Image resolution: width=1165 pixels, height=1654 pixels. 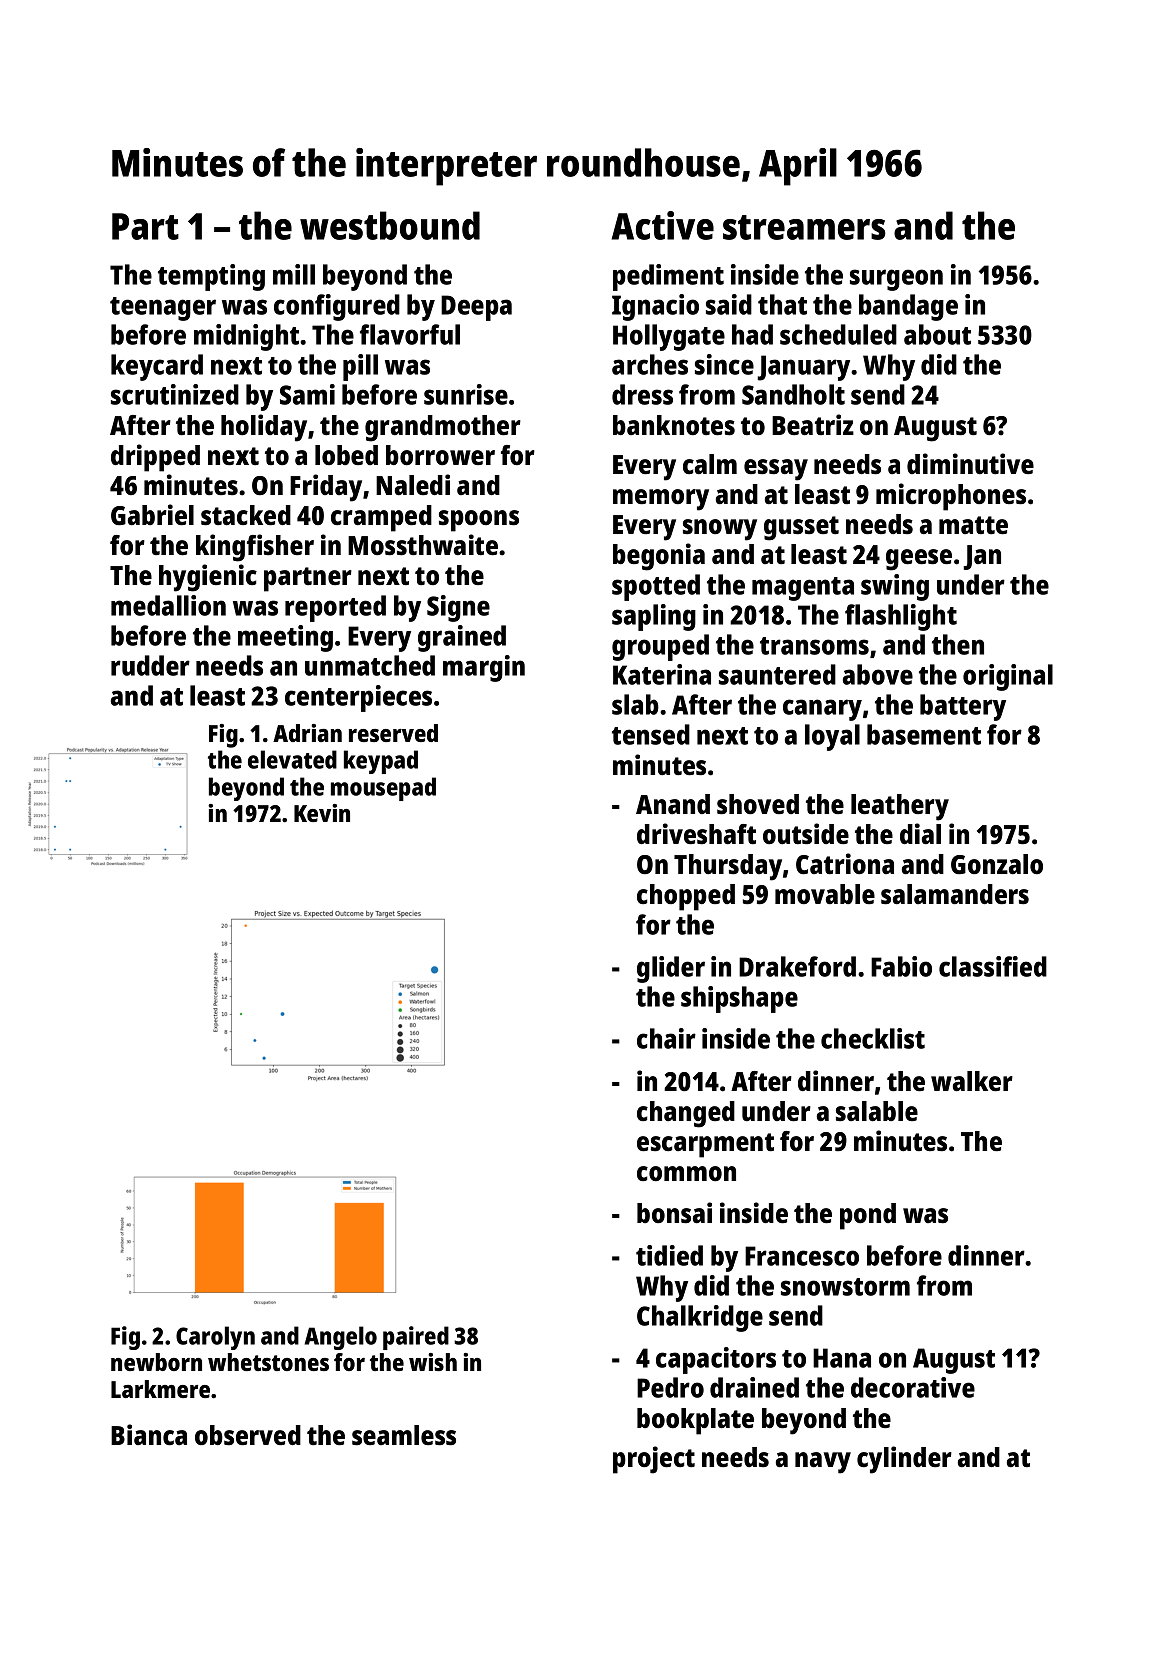 I want to click on westbound, so click(x=390, y=225).
